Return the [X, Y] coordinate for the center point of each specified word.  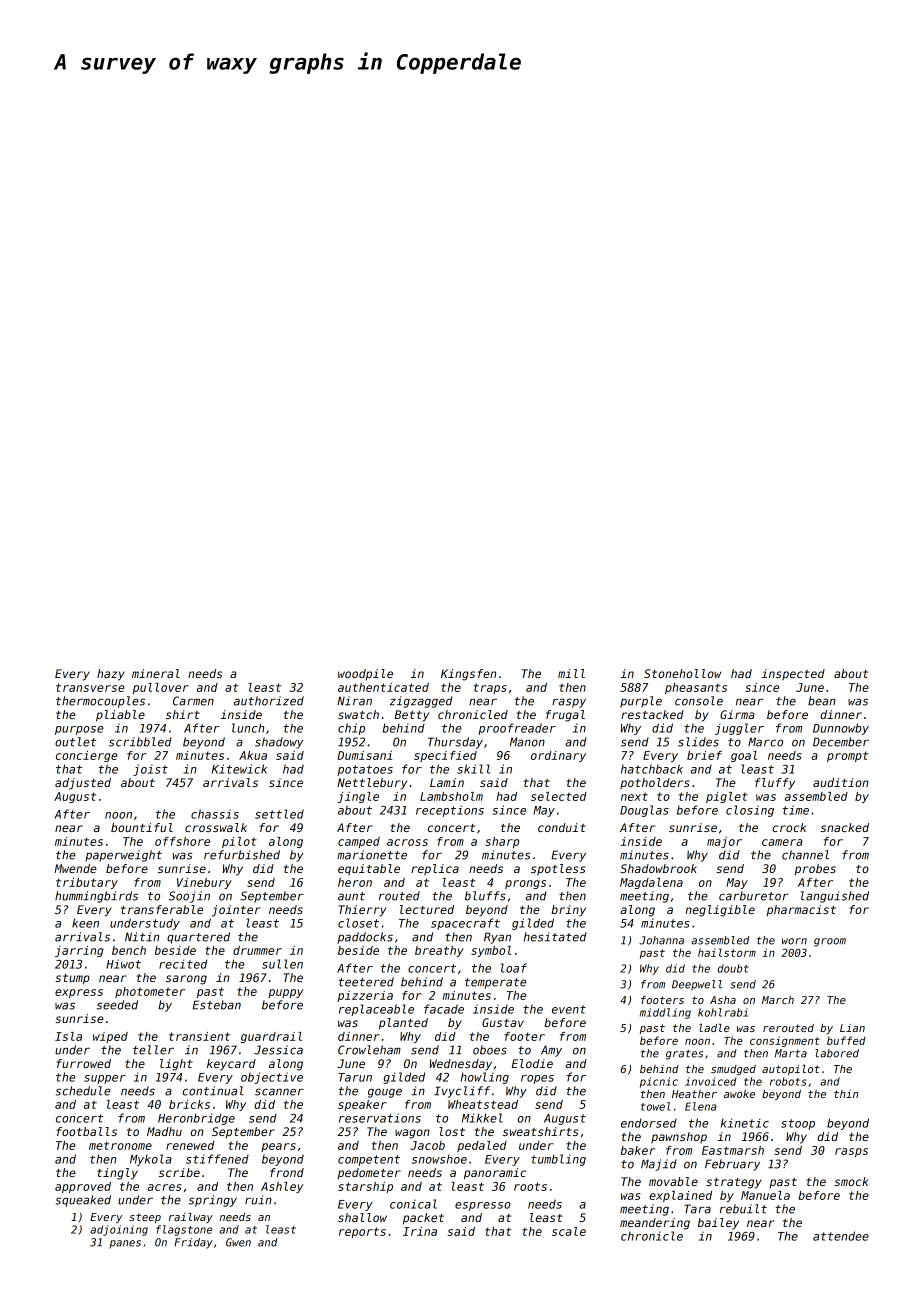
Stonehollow [682, 673]
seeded [117, 1005]
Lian [852, 1028]
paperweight [123, 856]
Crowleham [369, 1050]
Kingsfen [468, 675]
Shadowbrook [658, 868]
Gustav [503, 1022]
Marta [791, 1053]
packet [423, 1219]
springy [213, 1201]
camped [359, 842]
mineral [156, 673]
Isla [68, 1036]
